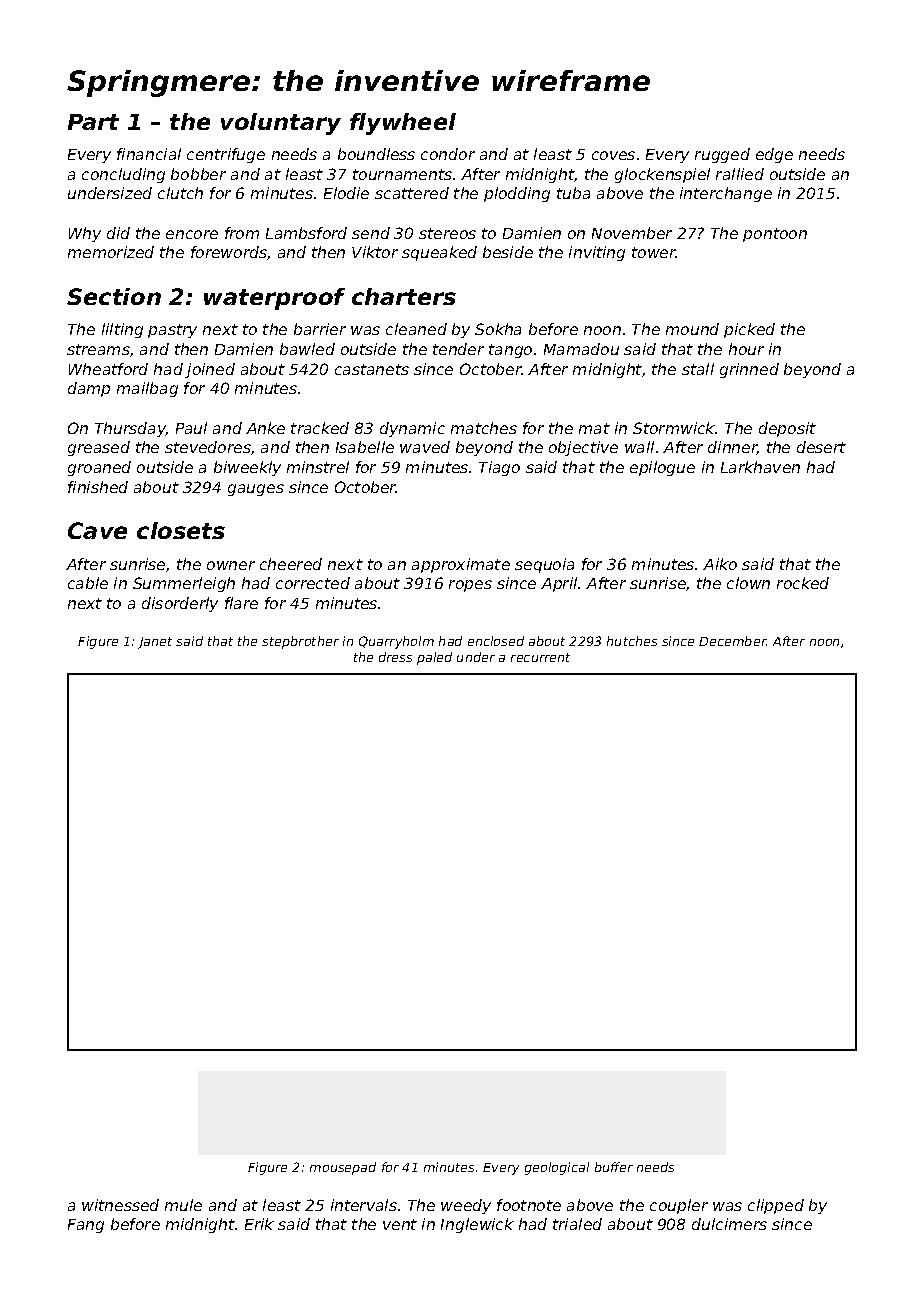 The image size is (924, 1308). I want to click on flywheel, so click(403, 124).
